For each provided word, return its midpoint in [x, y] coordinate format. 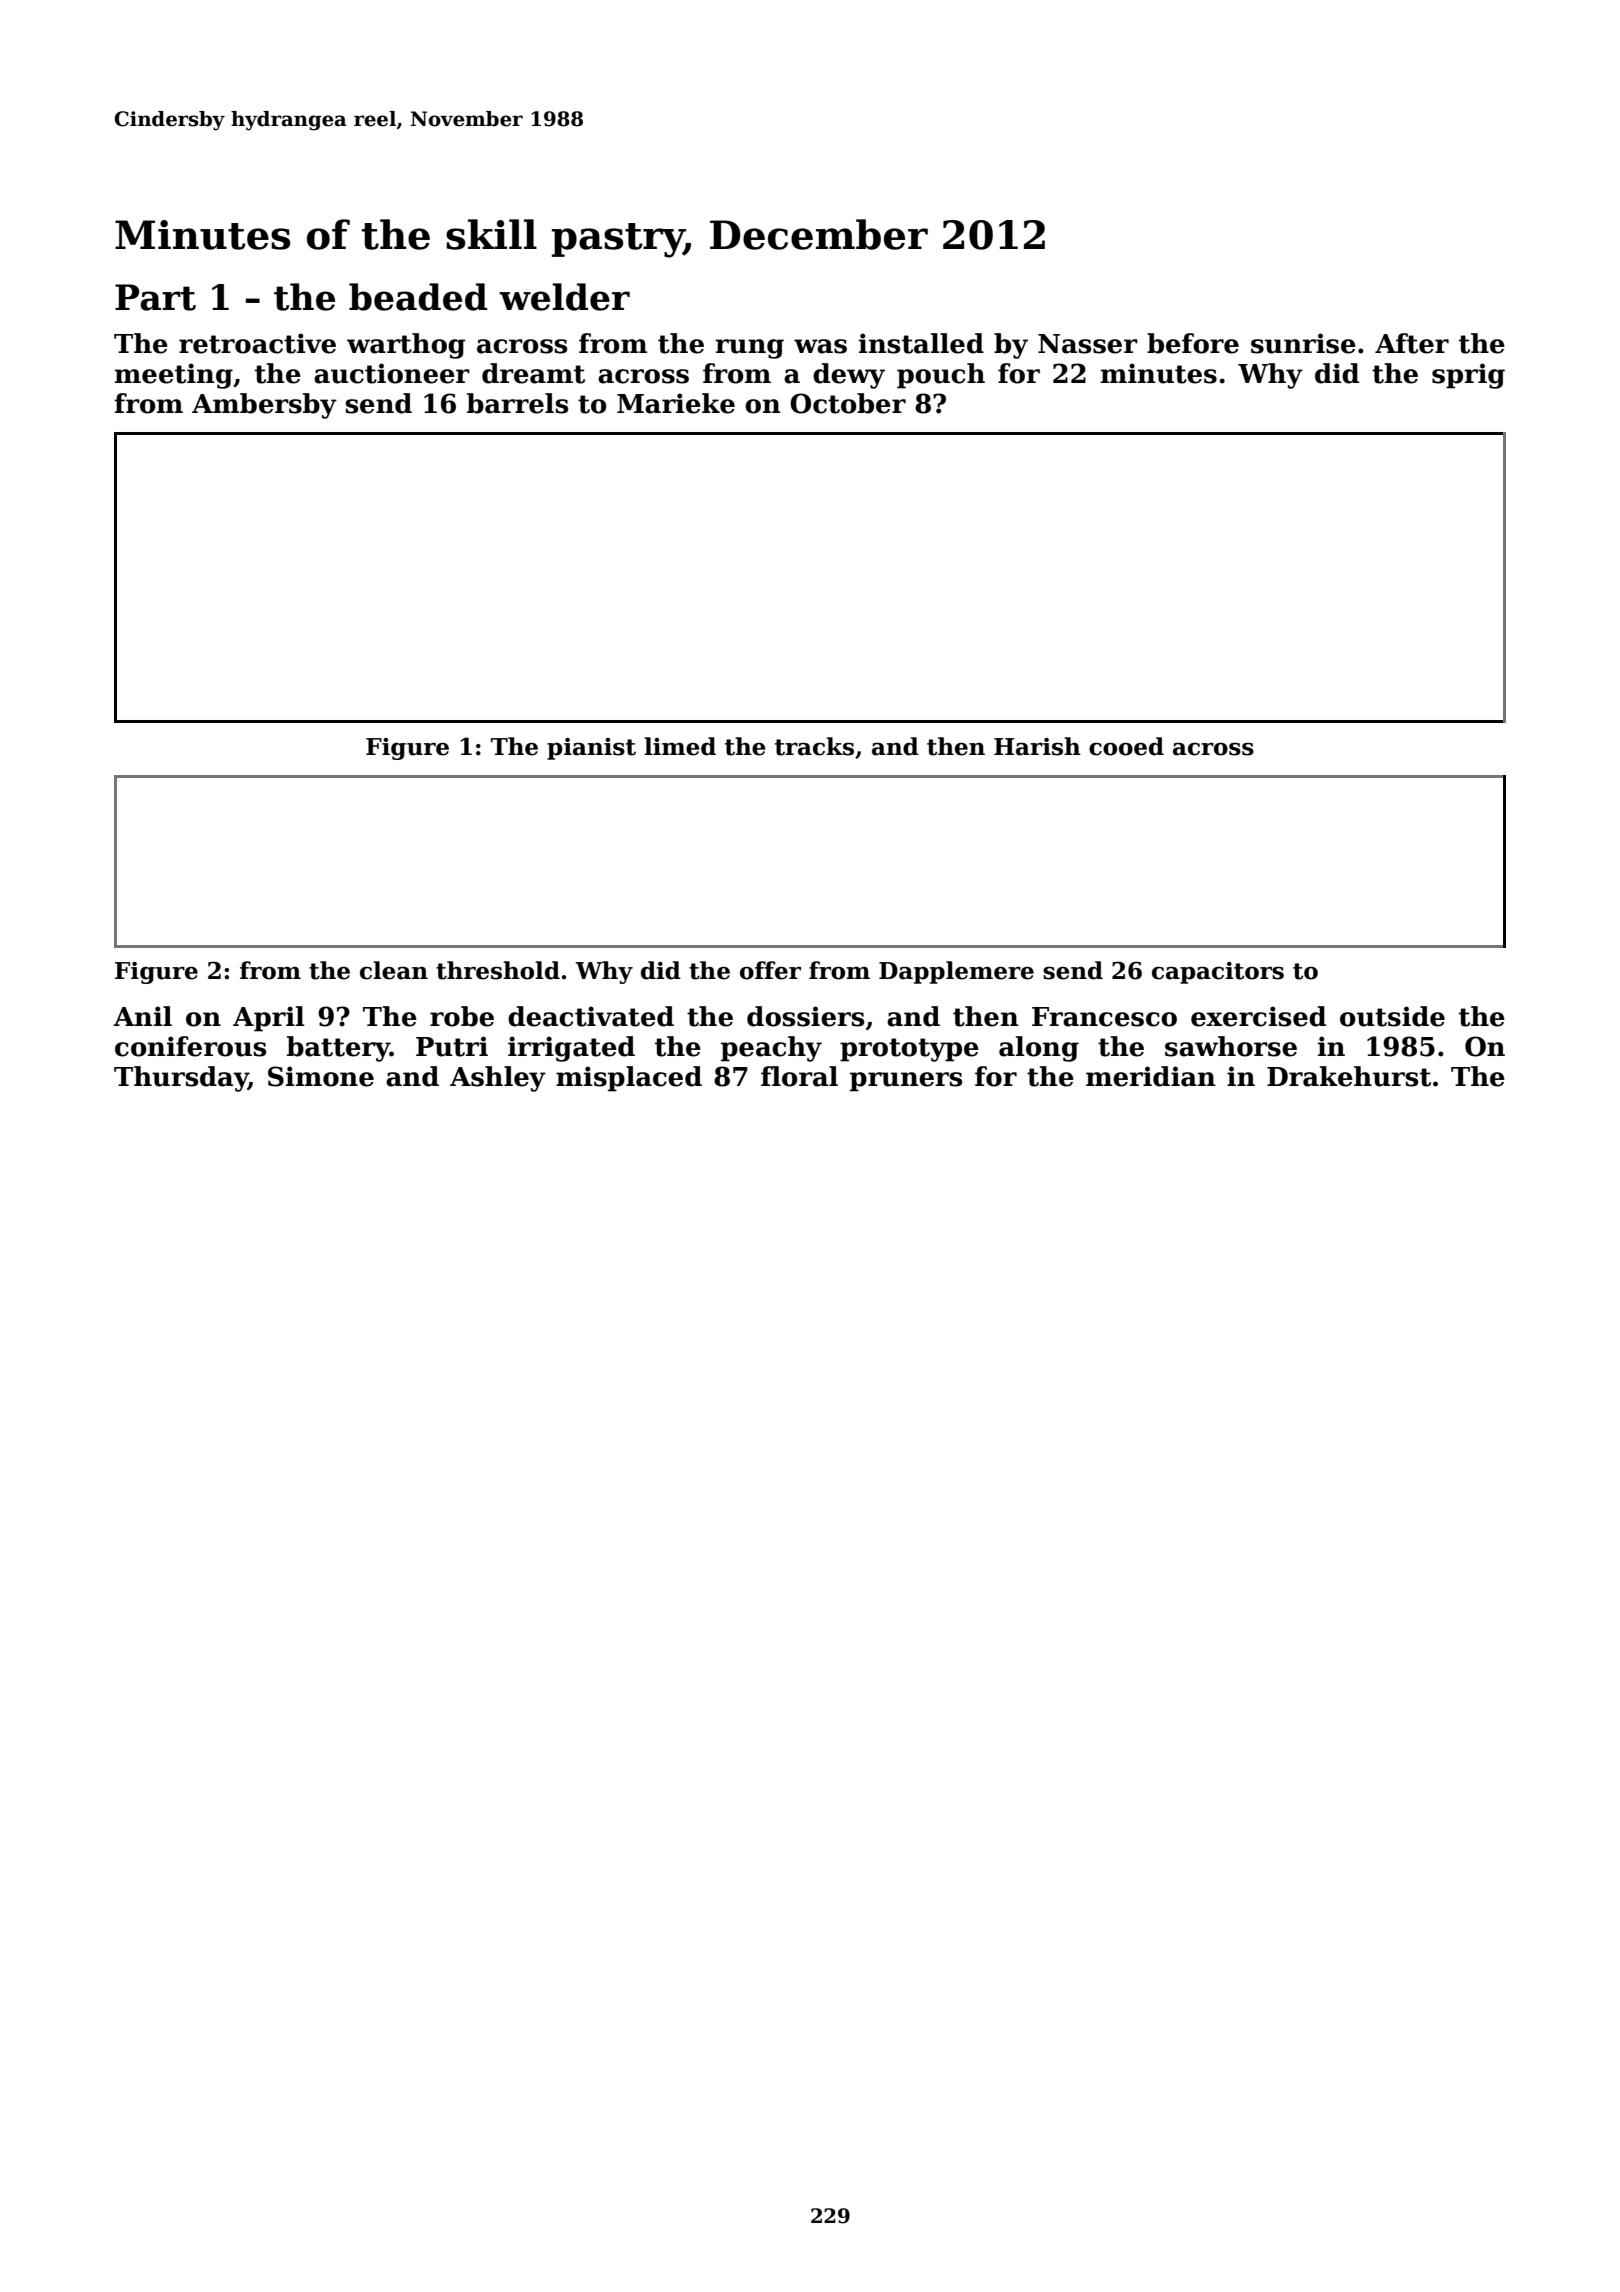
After [1412, 343]
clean [394, 970]
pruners [906, 1082]
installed [921, 343]
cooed [1126, 746]
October [848, 403]
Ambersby [264, 406]
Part [155, 297]
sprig [1468, 376]
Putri [452, 1046]
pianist [591, 749]
